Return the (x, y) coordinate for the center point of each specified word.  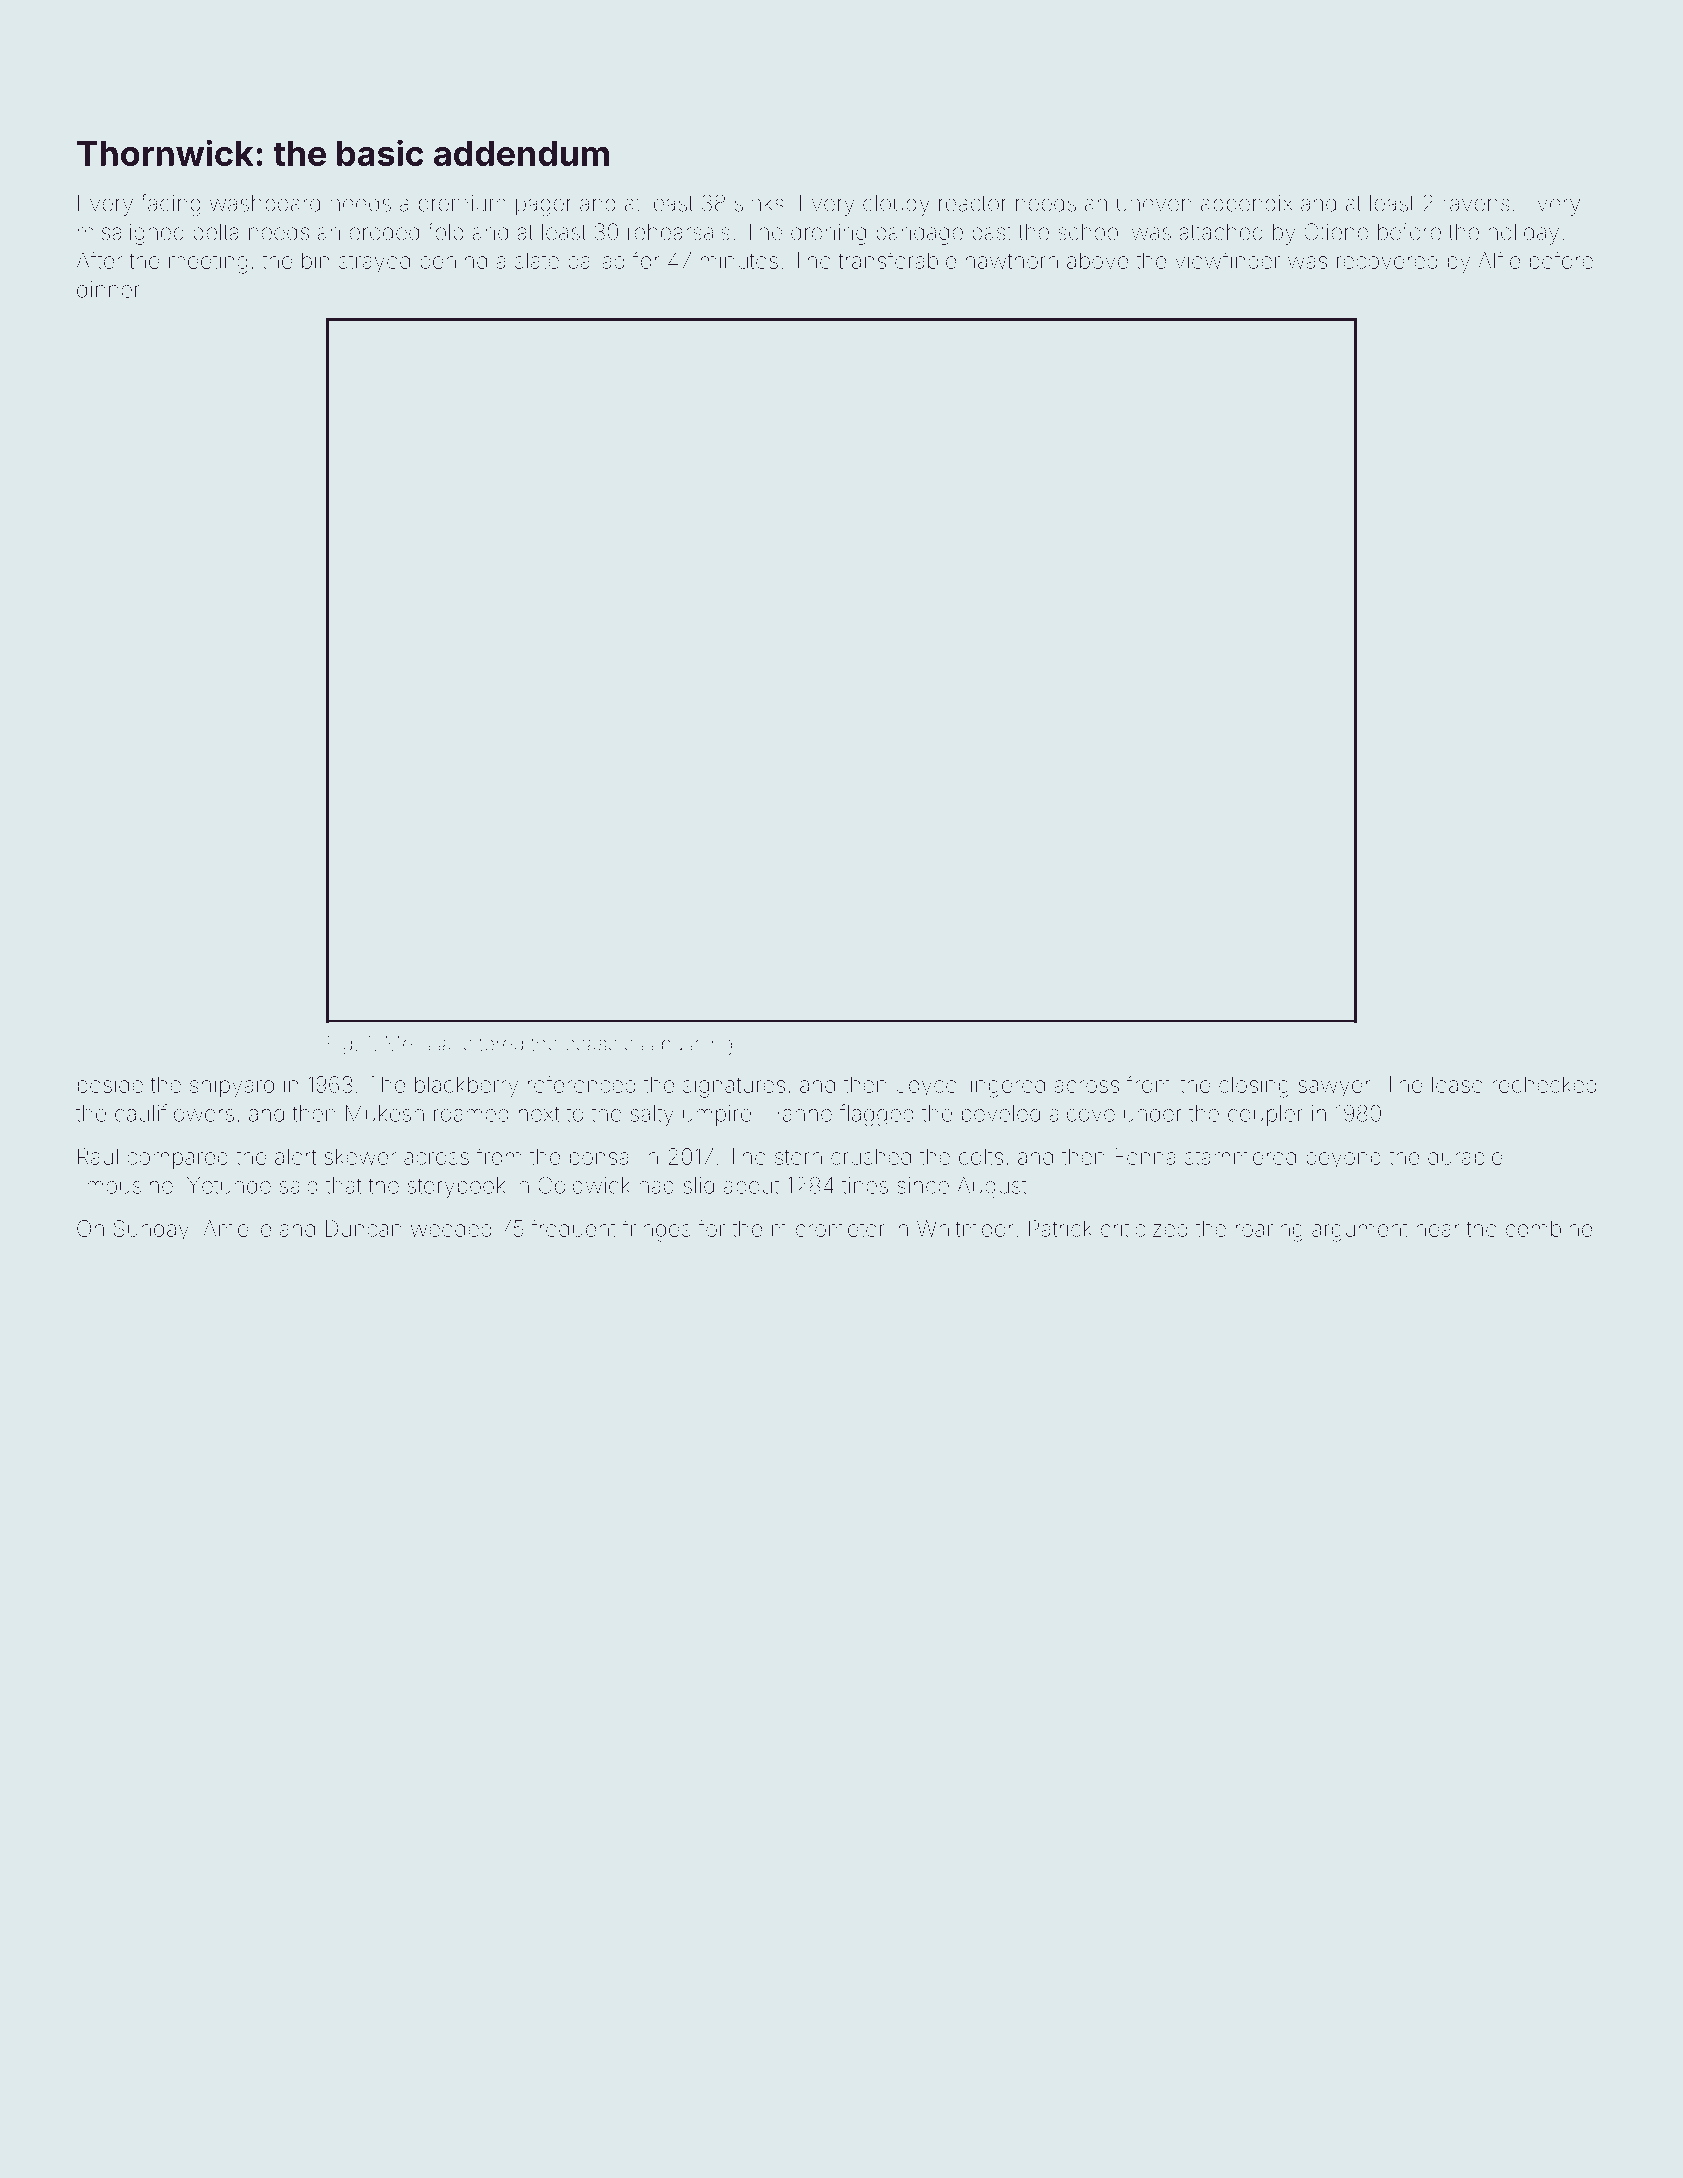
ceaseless (610, 1043)
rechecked (1544, 1084)
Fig (340, 1045)
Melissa (418, 1043)
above (1097, 260)
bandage (919, 234)
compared (177, 1158)
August (992, 1188)
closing (1254, 1087)
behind (453, 260)
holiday (1523, 234)
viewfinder (1227, 260)
